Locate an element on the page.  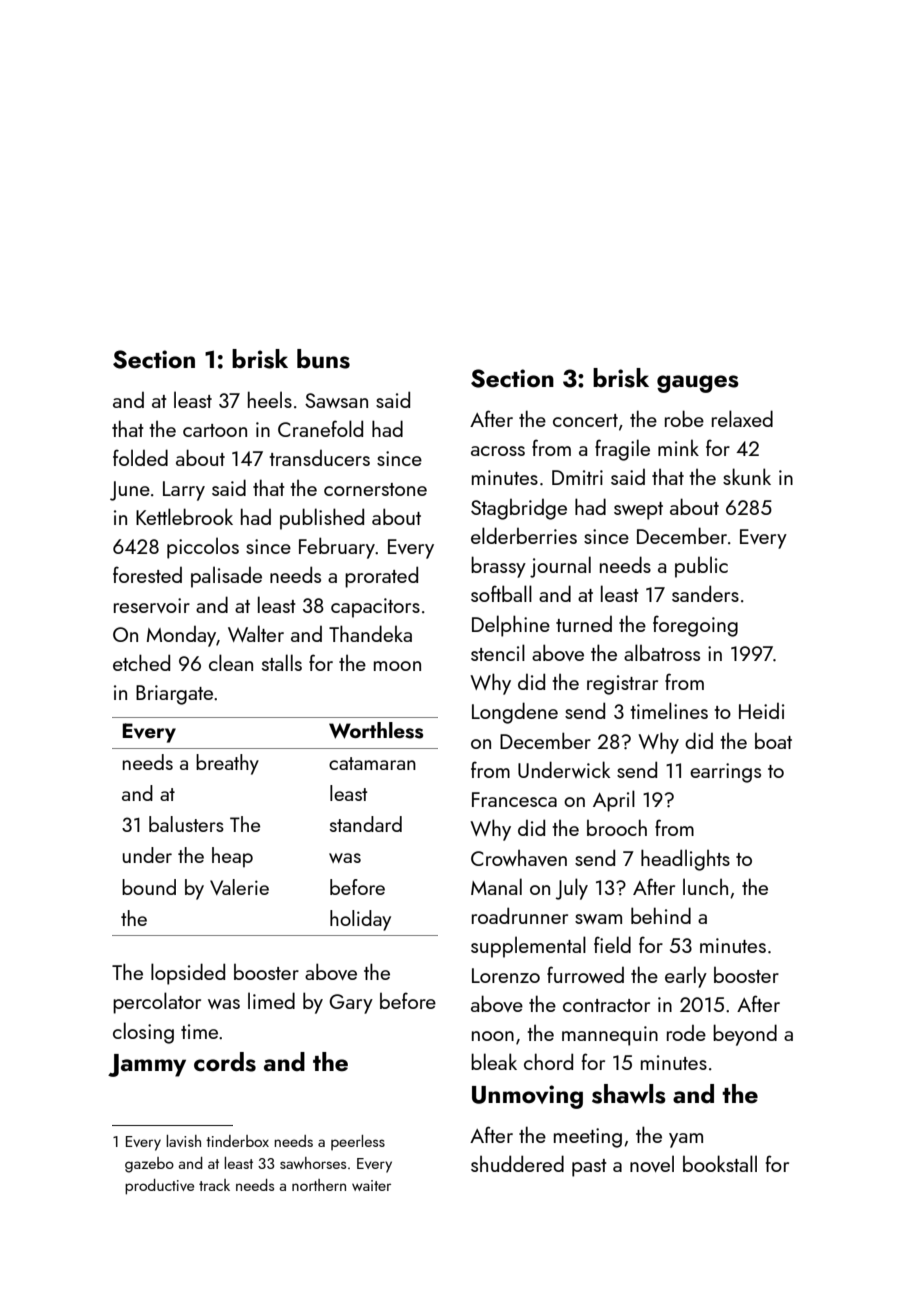
track is located at coordinates (214, 1185).
